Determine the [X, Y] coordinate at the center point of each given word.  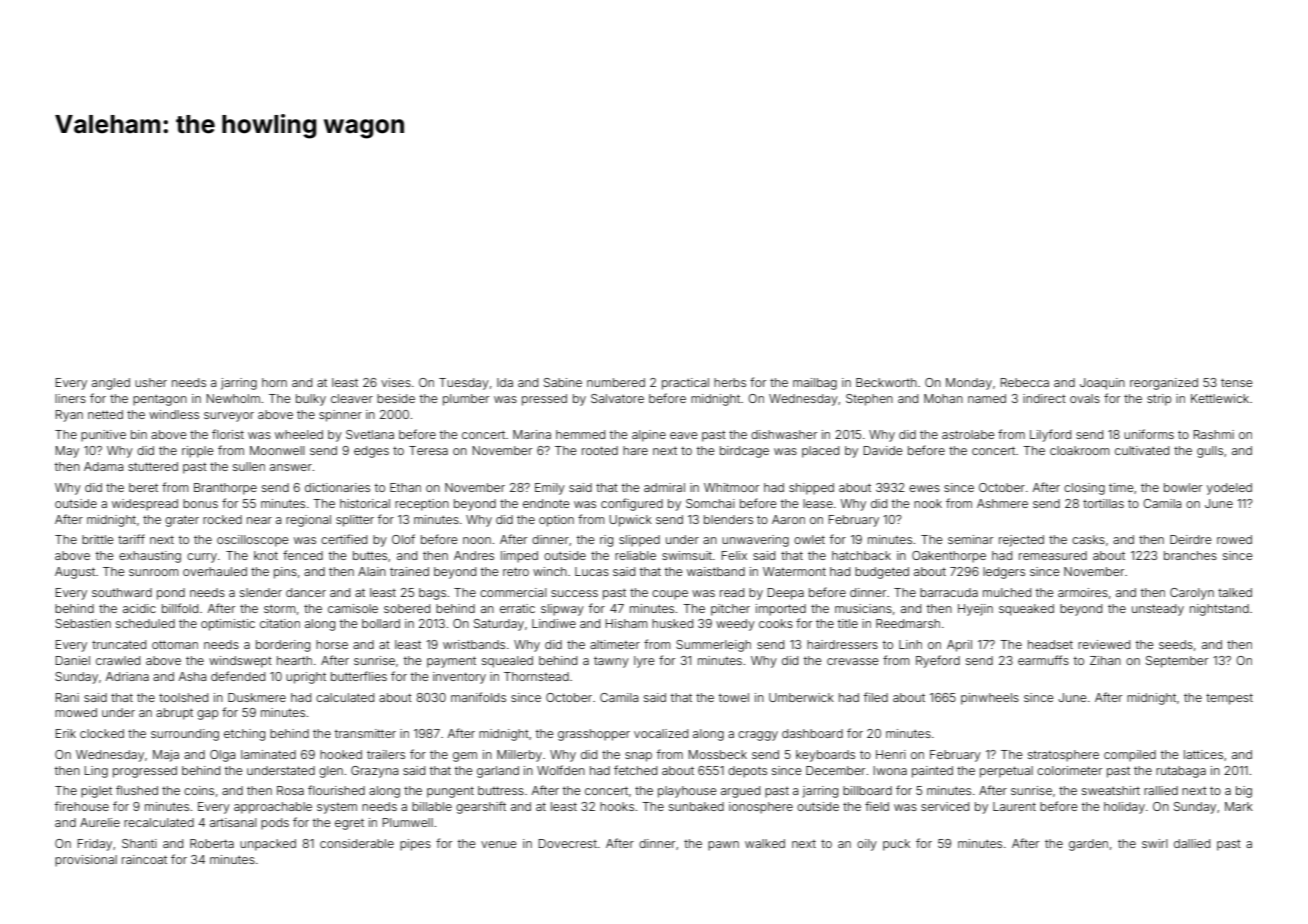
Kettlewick [1220, 398]
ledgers [1004, 573]
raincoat [144, 859]
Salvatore [617, 398]
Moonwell [277, 450]
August [75, 573]
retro [516, 571]
